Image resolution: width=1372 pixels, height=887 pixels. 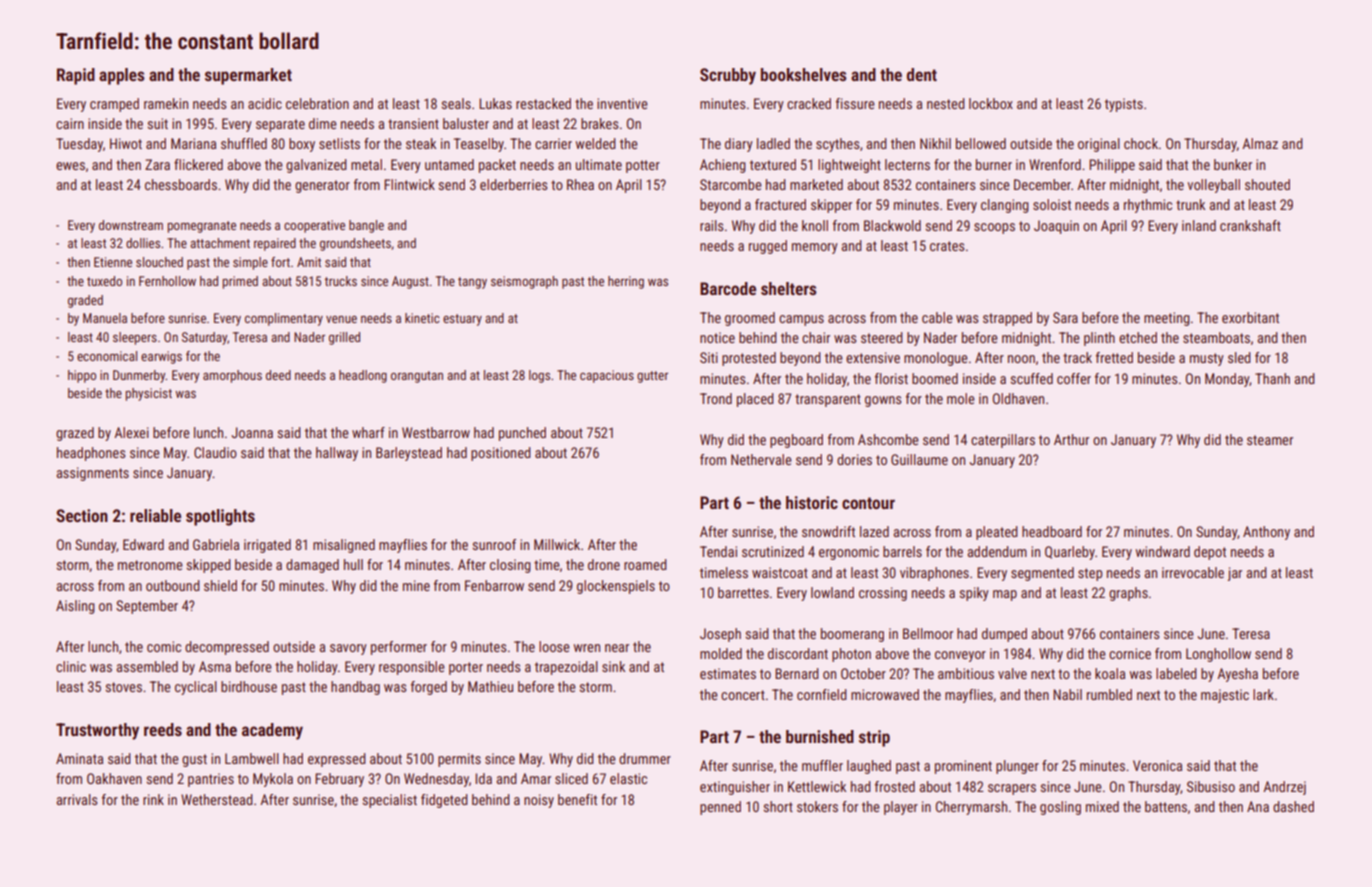 I want to click on Wednesday, so click(x=436, y=780).
